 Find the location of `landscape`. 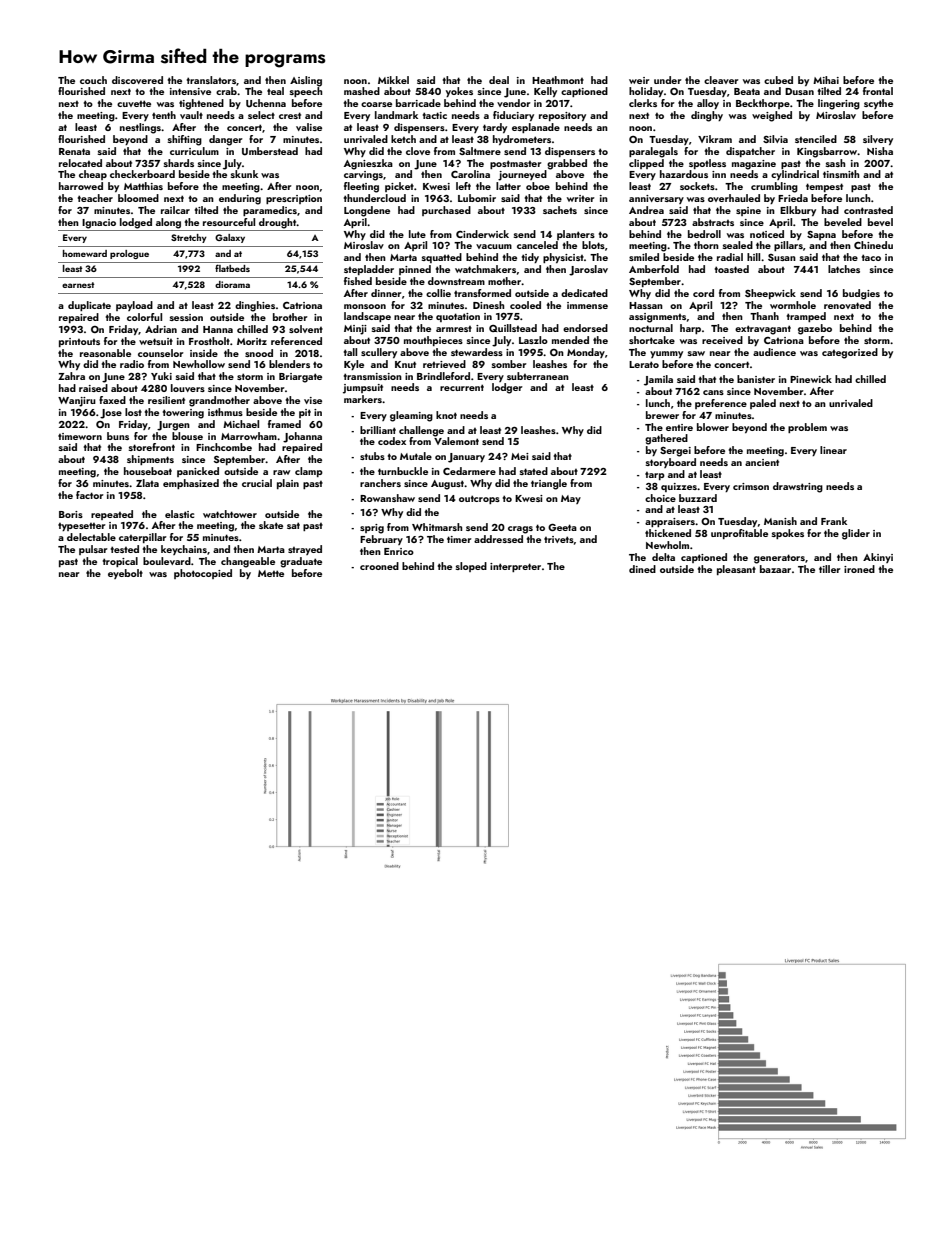

landscape is located at coordinates (367, 317).
